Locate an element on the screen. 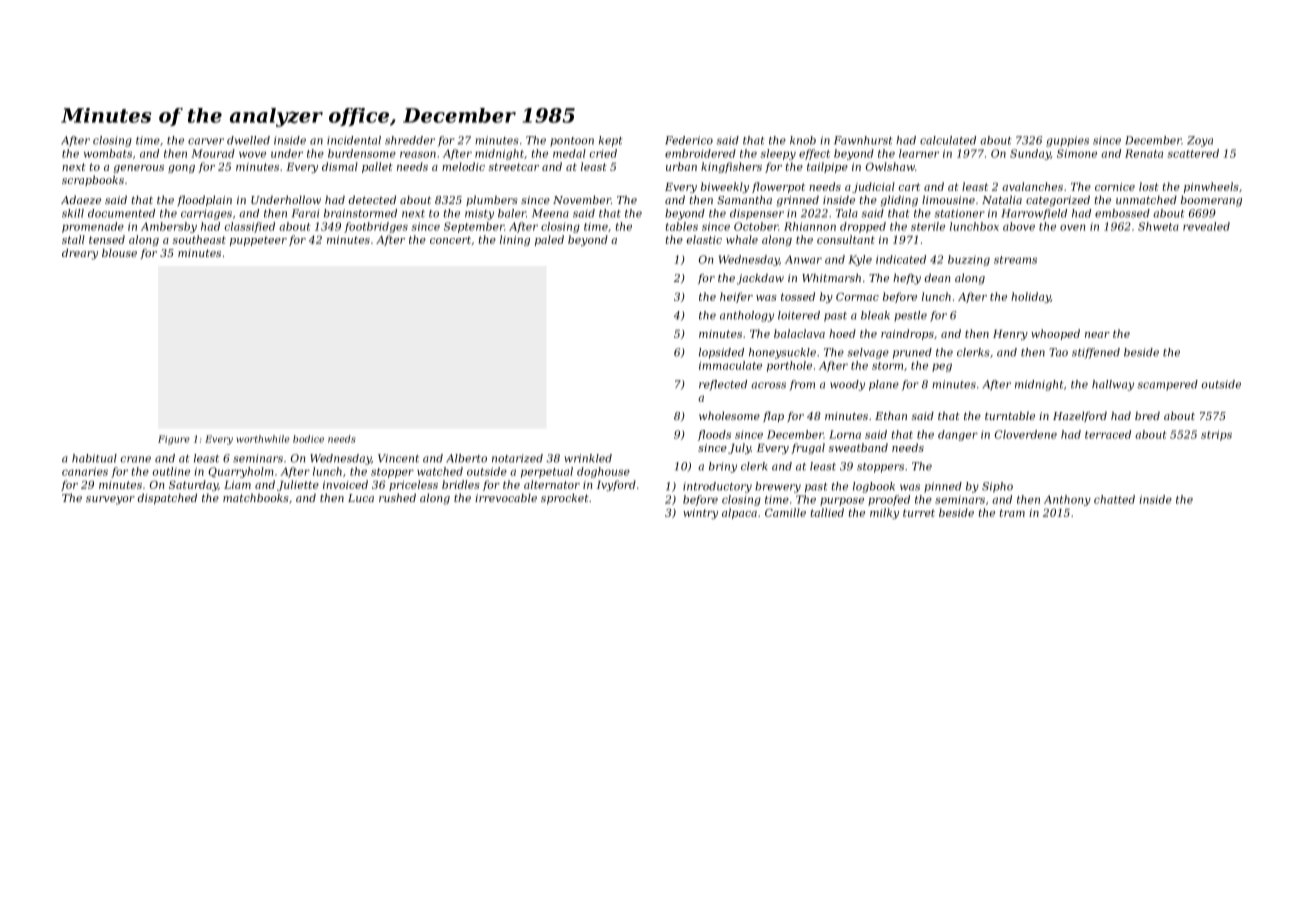  Zoya is located at coordinates (1200, 141).
